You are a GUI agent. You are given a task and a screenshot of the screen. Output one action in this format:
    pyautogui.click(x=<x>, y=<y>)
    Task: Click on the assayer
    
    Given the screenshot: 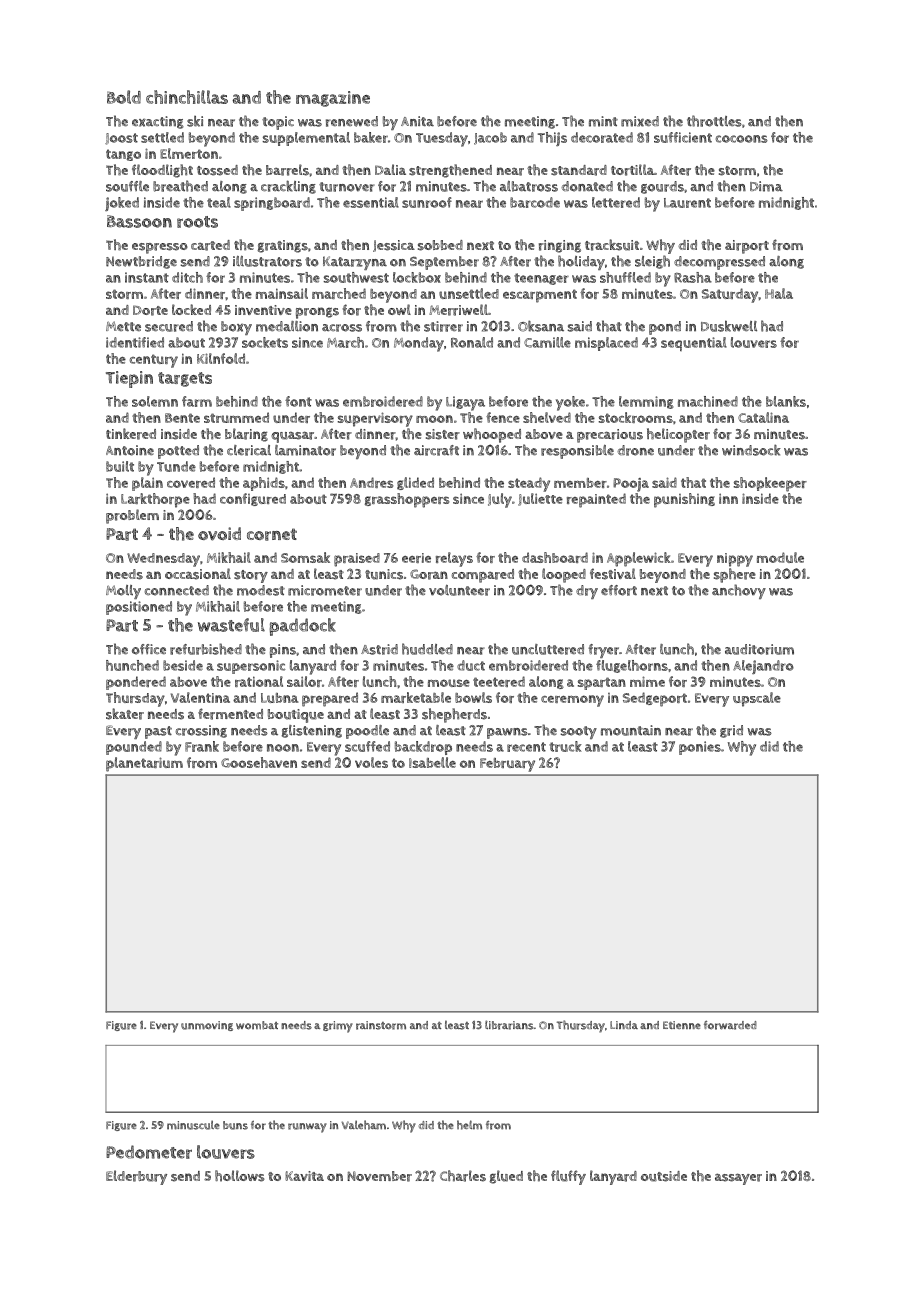 What is the action you would take?
    pyautogui.click(x=738, y=1179)
